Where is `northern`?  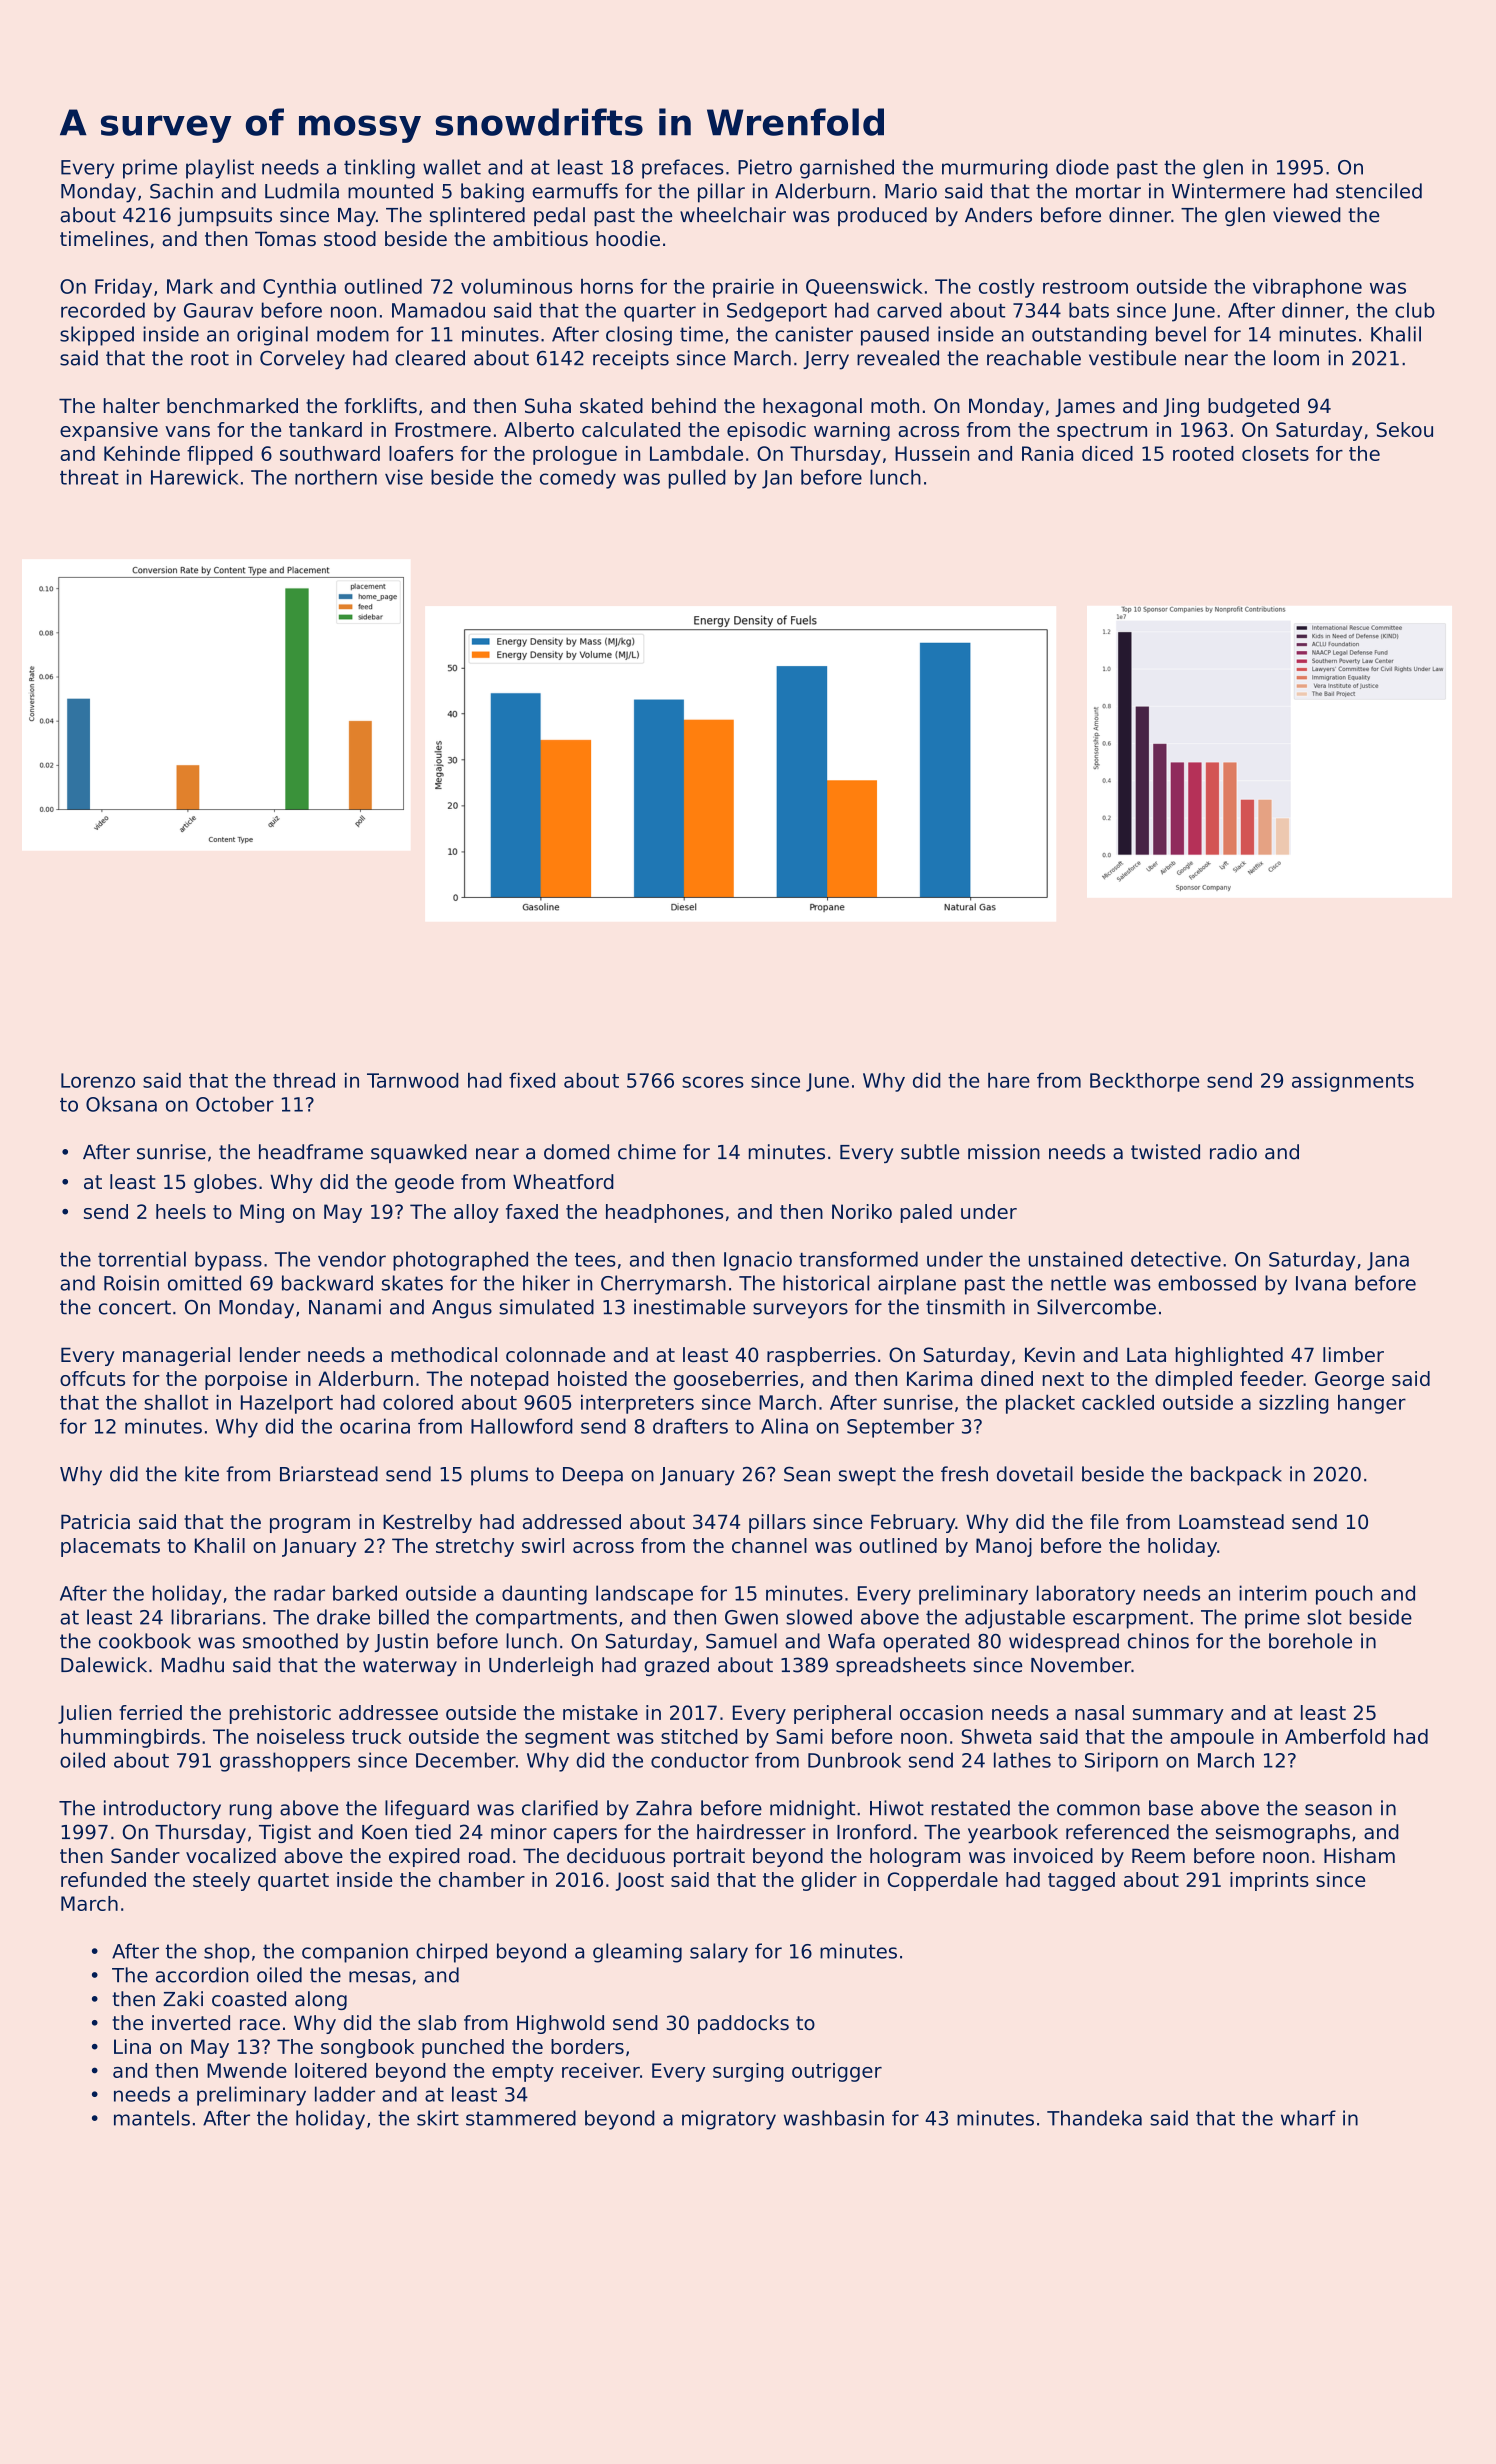
northern is located at coordinates (336, 477).
